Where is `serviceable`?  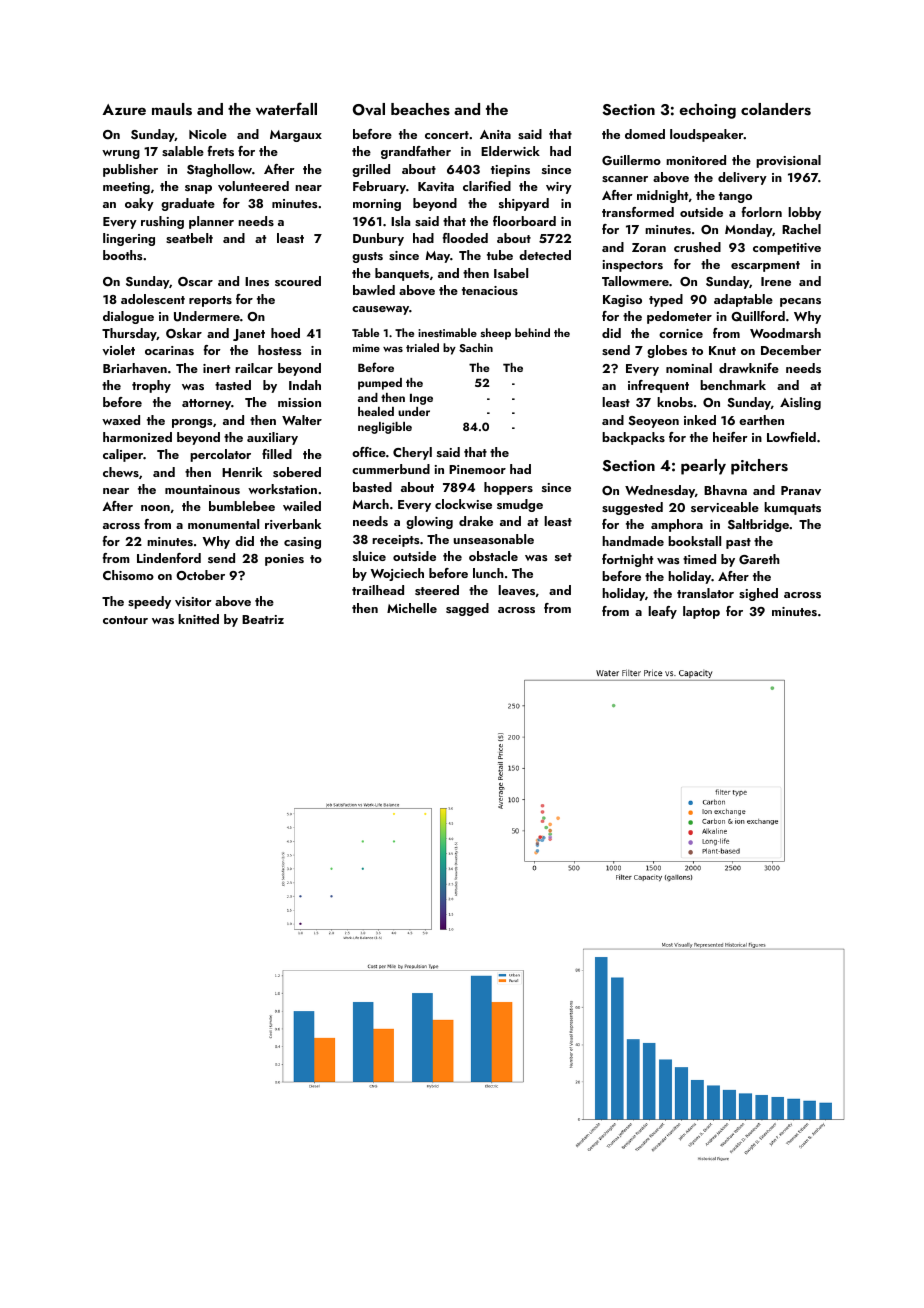 serviceable is located at coordinates (725, 507).
